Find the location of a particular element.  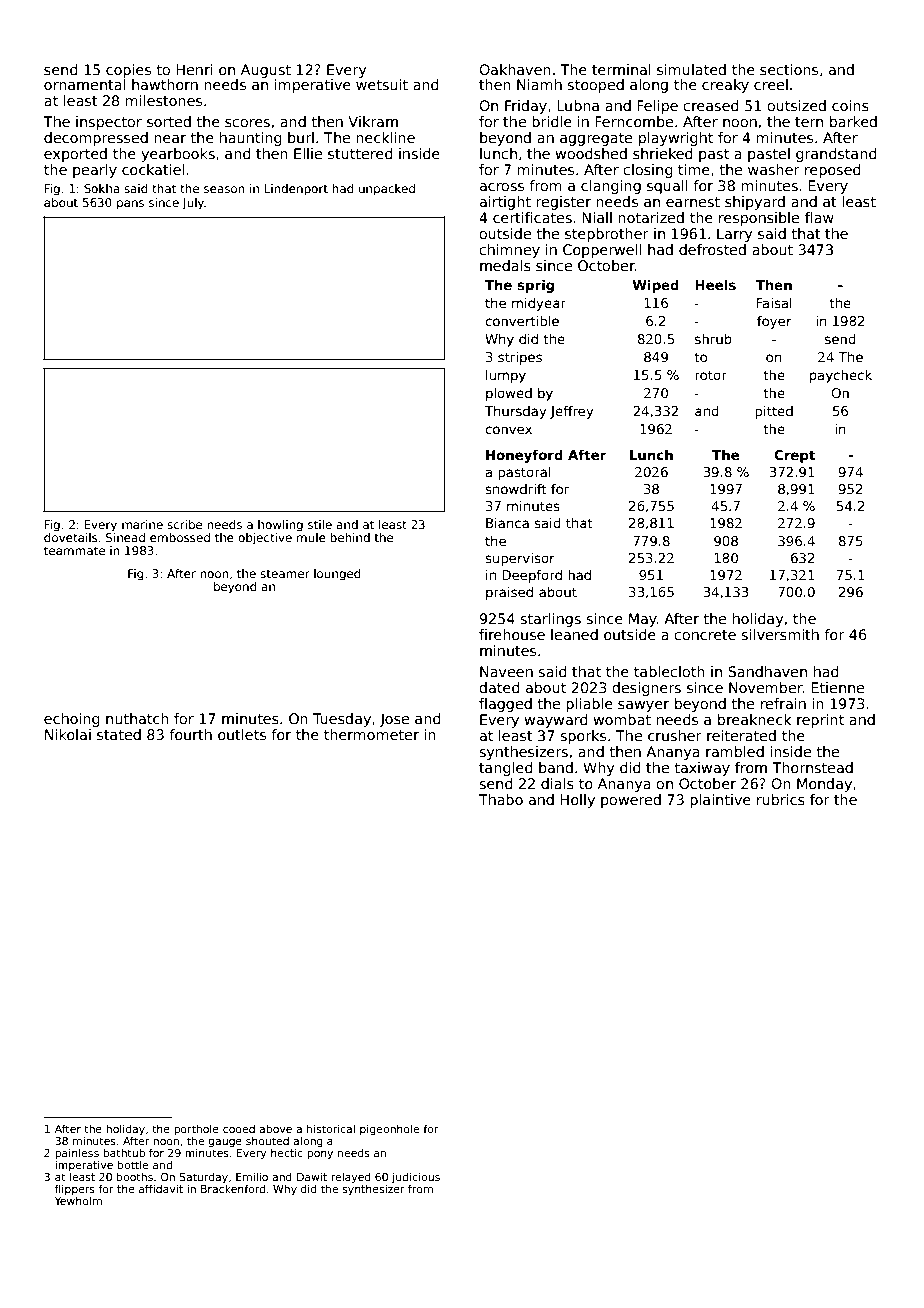

Thabo is located at coordinates (501, 799).
